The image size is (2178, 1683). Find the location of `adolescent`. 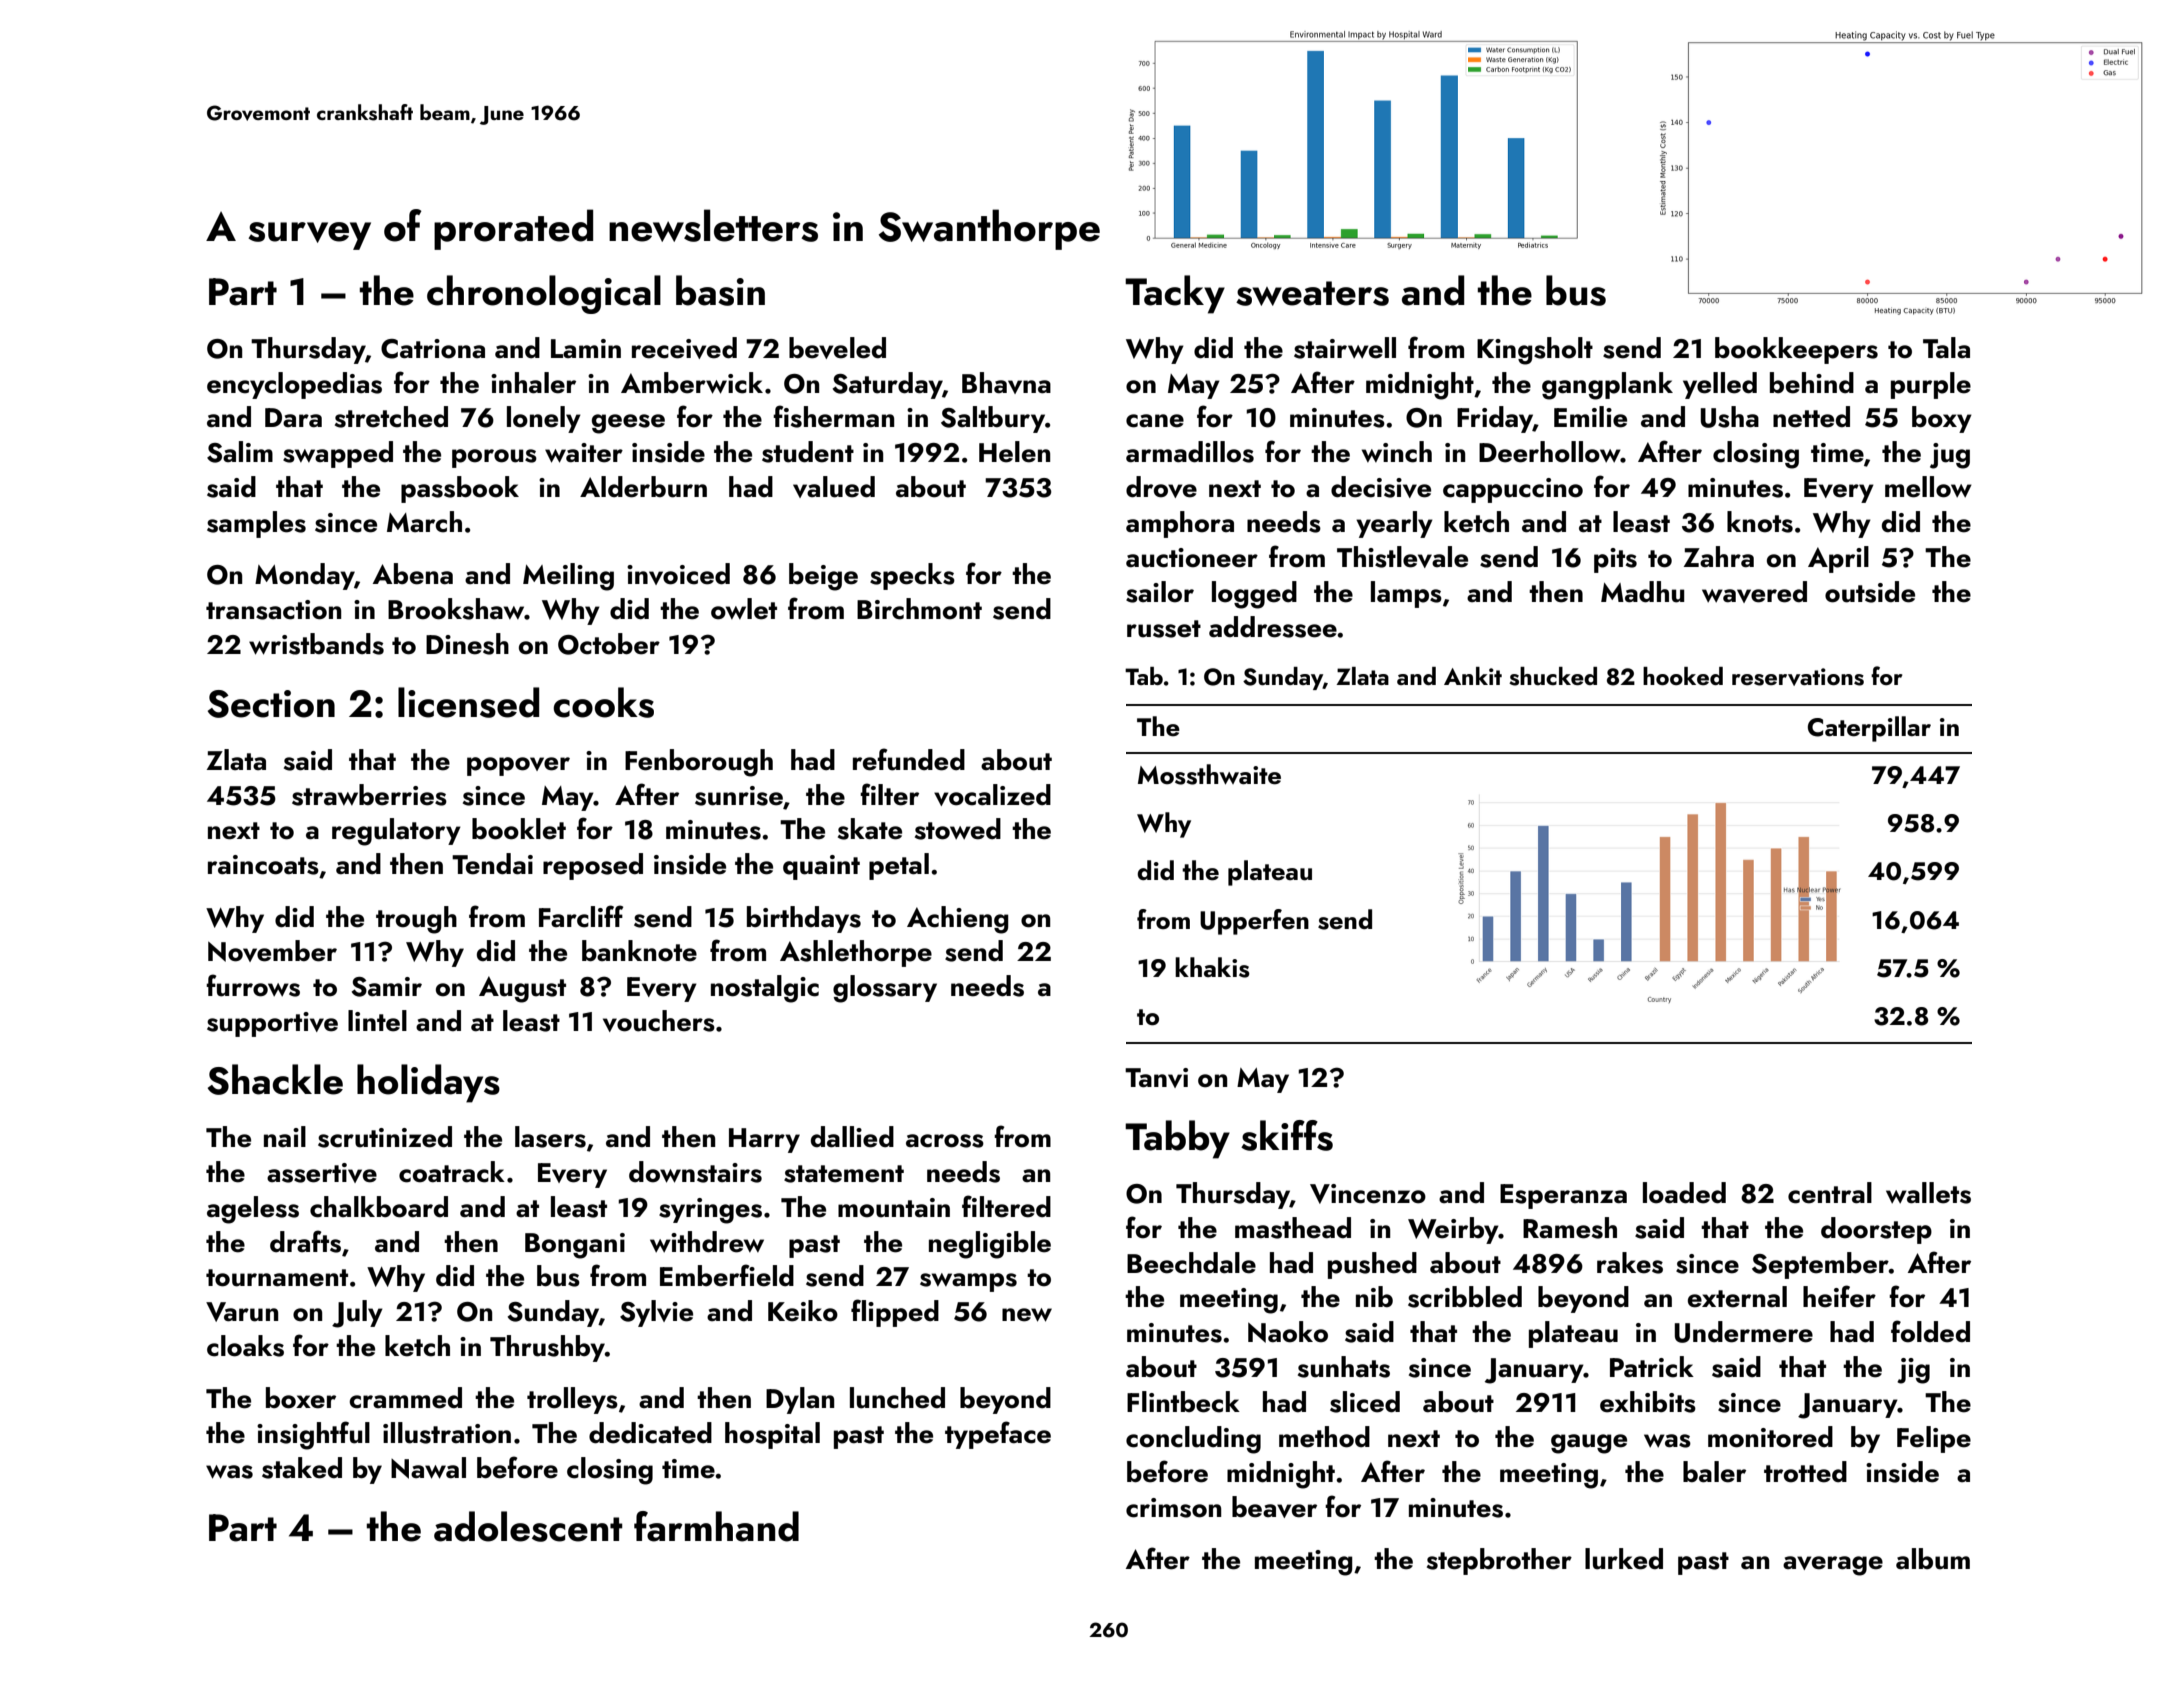

adolescent is located at coordinates (528, 1526).
